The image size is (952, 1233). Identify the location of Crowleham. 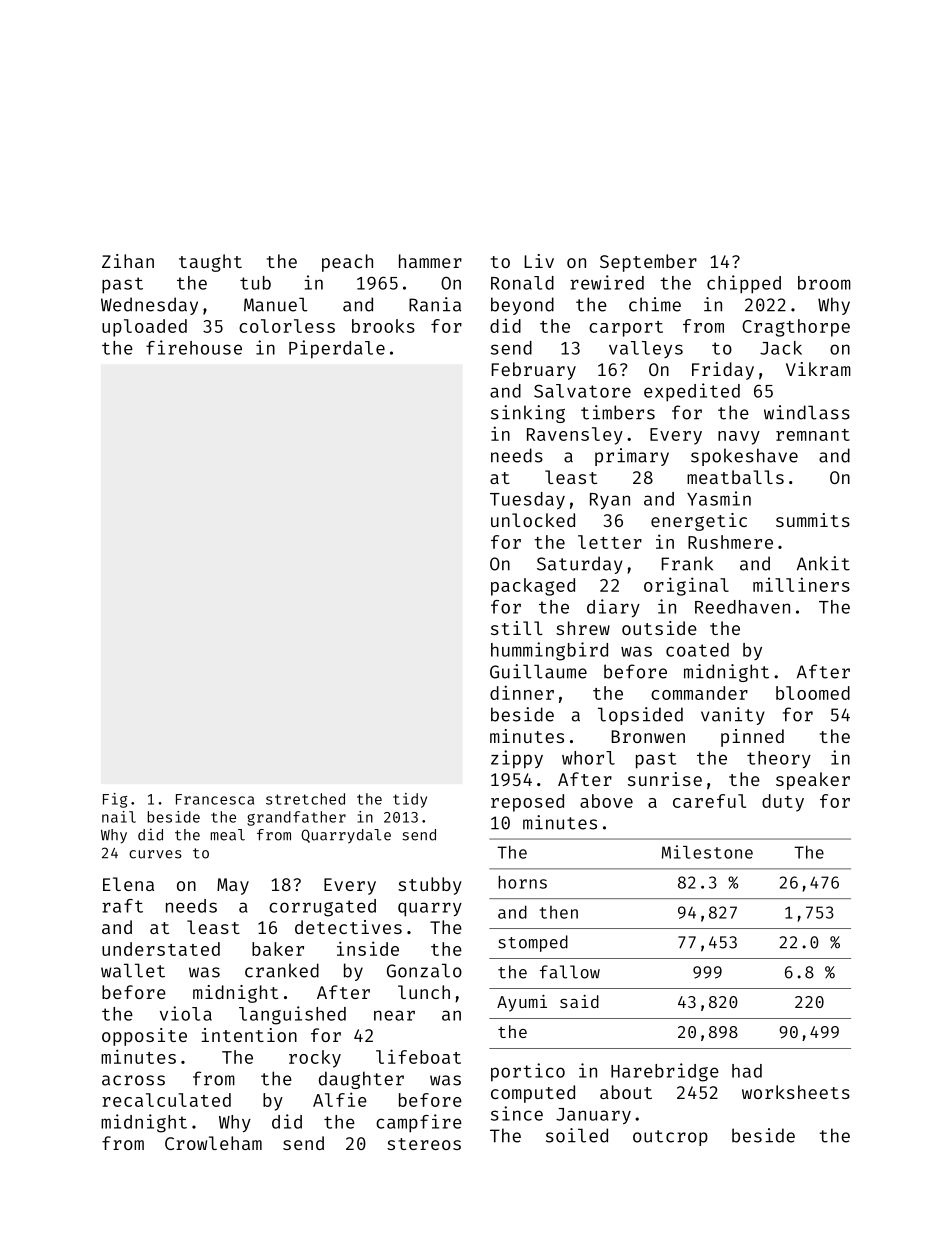
(213, 1143).
